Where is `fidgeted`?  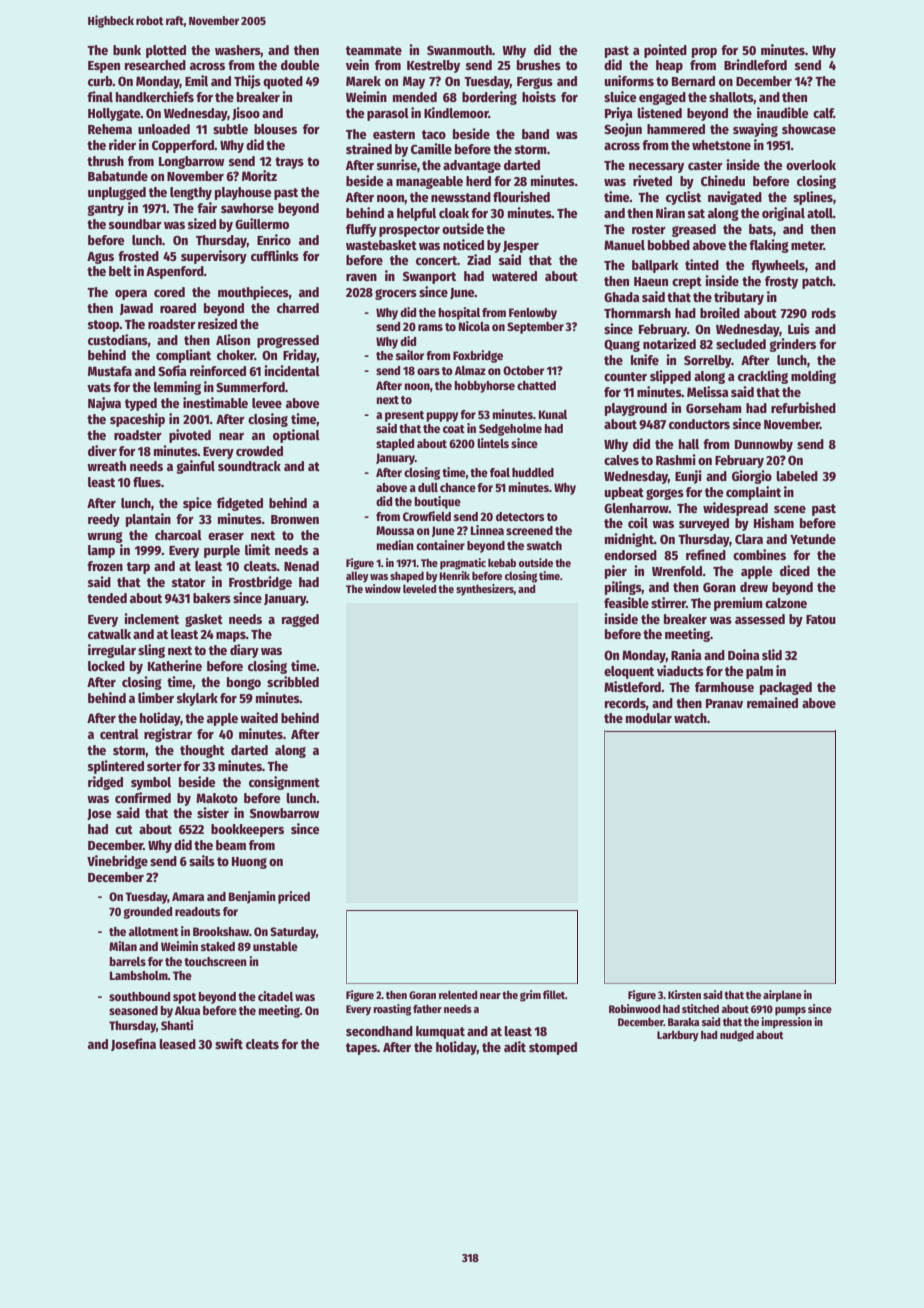
fidgeted is located at coordinates (240, 504).
